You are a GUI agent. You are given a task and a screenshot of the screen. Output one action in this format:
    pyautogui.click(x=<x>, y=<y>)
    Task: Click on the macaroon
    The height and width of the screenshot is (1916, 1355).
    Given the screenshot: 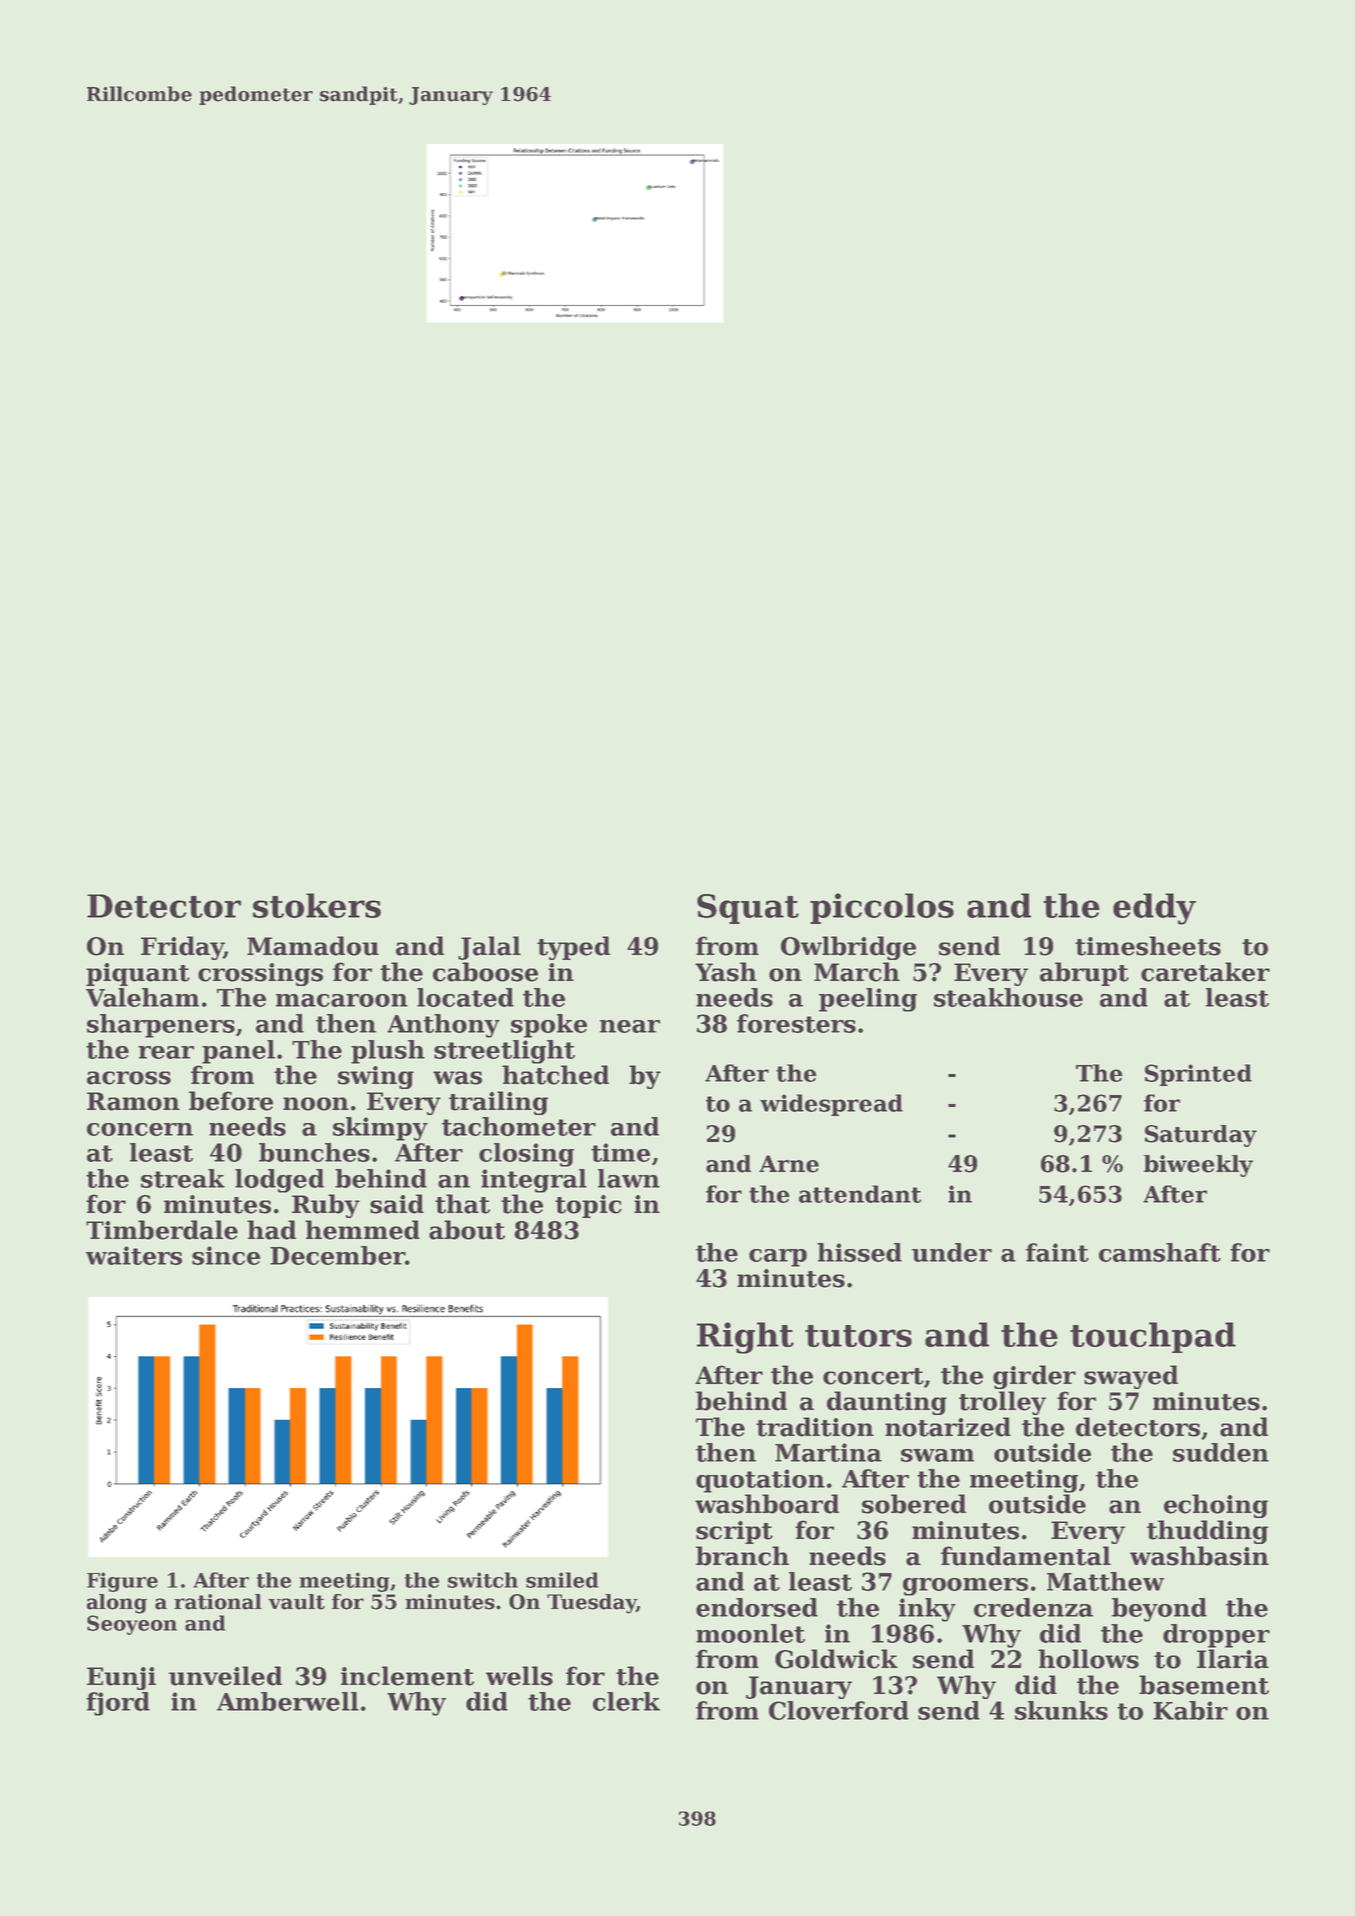 What is the action you would take?
    pyautogui.click(x=342, y=1000)
